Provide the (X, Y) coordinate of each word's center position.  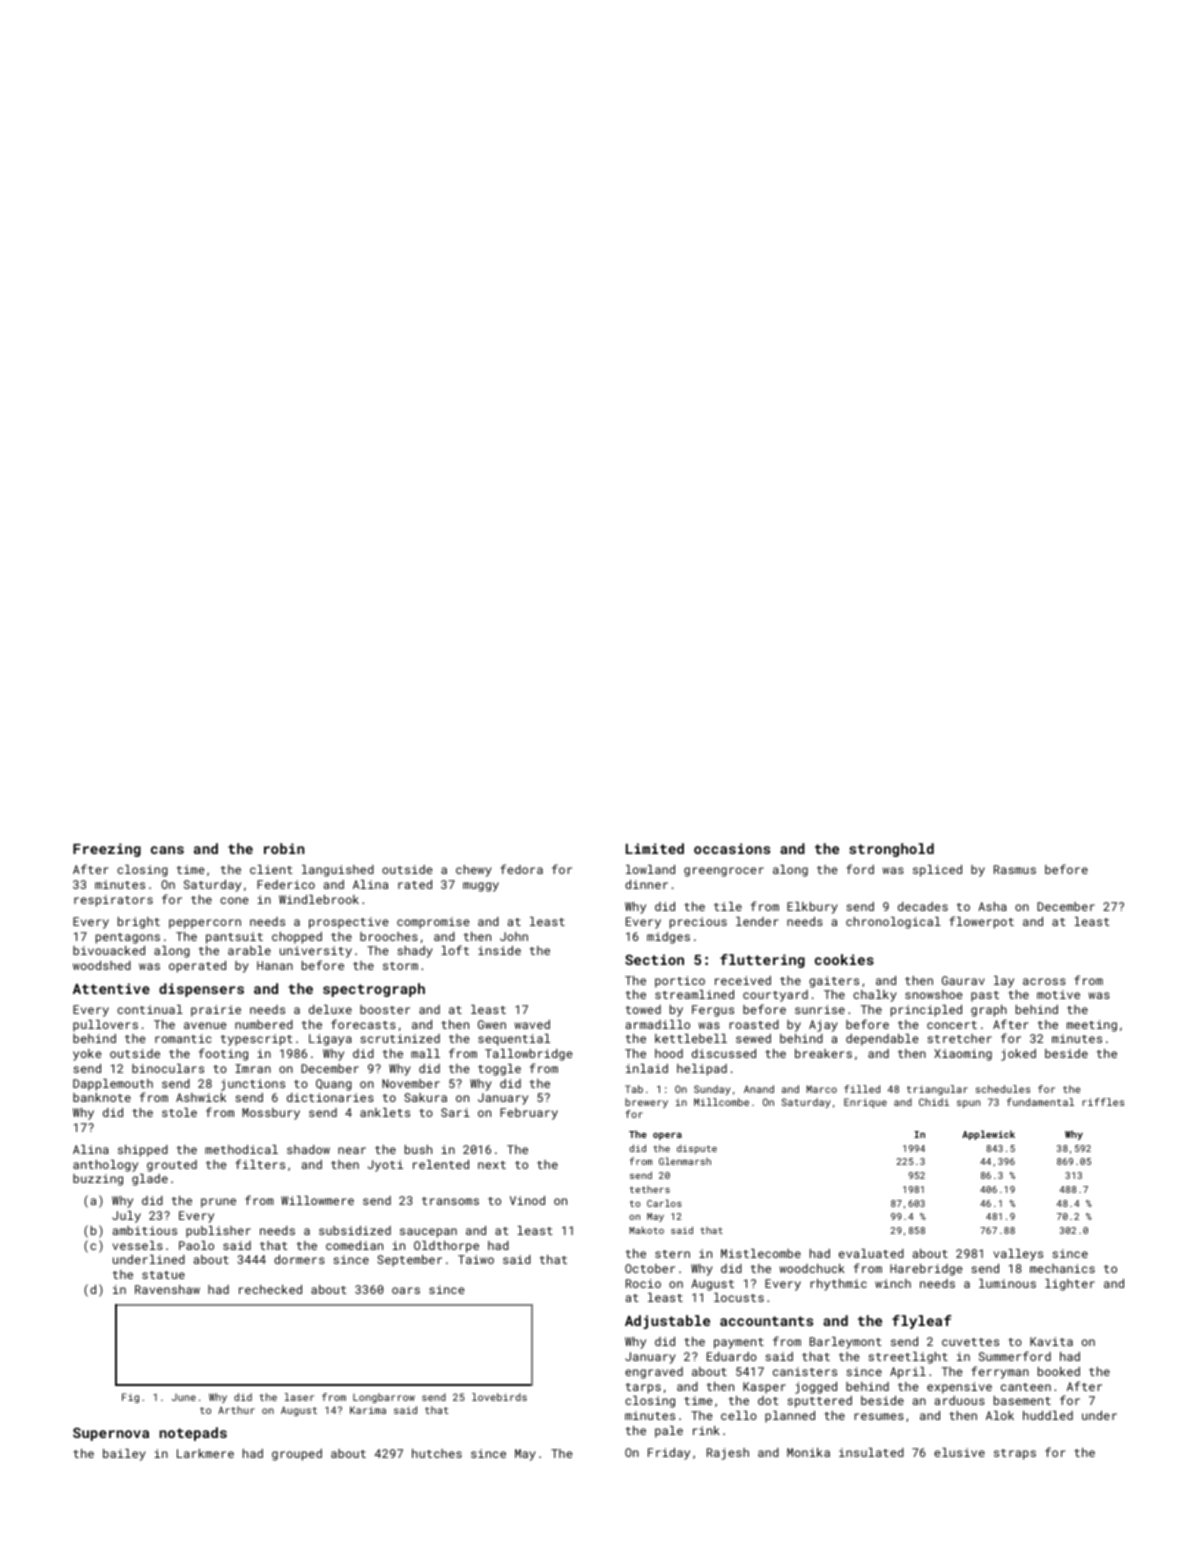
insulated (871, 1452)
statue (163, 1275)
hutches (437, 1453)
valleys (1018, 1255)
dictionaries (330, 1097)
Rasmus (1015, 869)
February (529, 1114)
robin (284, 848)
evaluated (871, 1253)
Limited (655, 848)
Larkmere (205, 1453)
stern (672, 1254)
